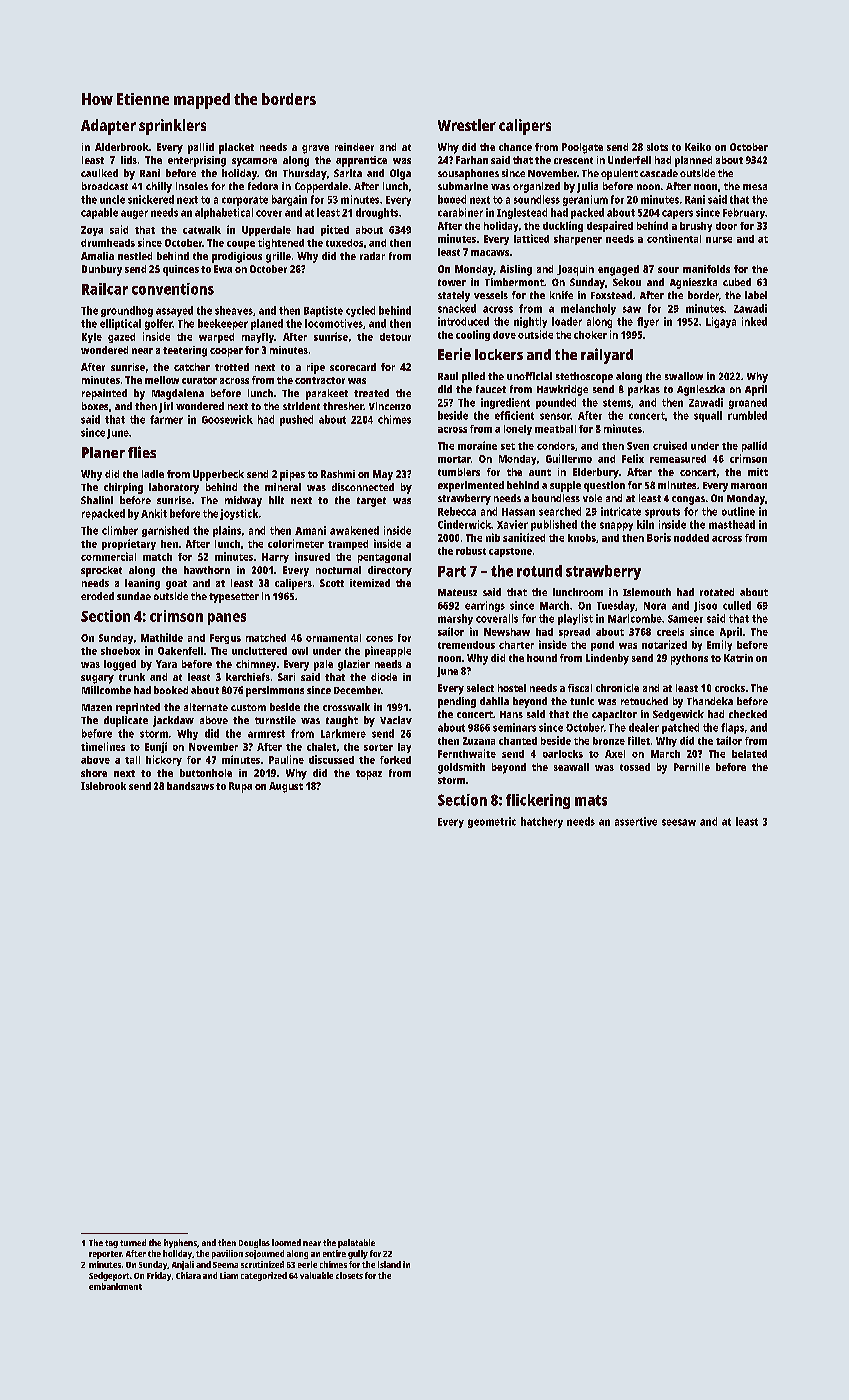 Image resolution: width=849 pixels, height=1400 pixels. What do you see at coordinates (349, 1275) in the screenshot?
I see `closets` at bounding box center [349, 1275].
